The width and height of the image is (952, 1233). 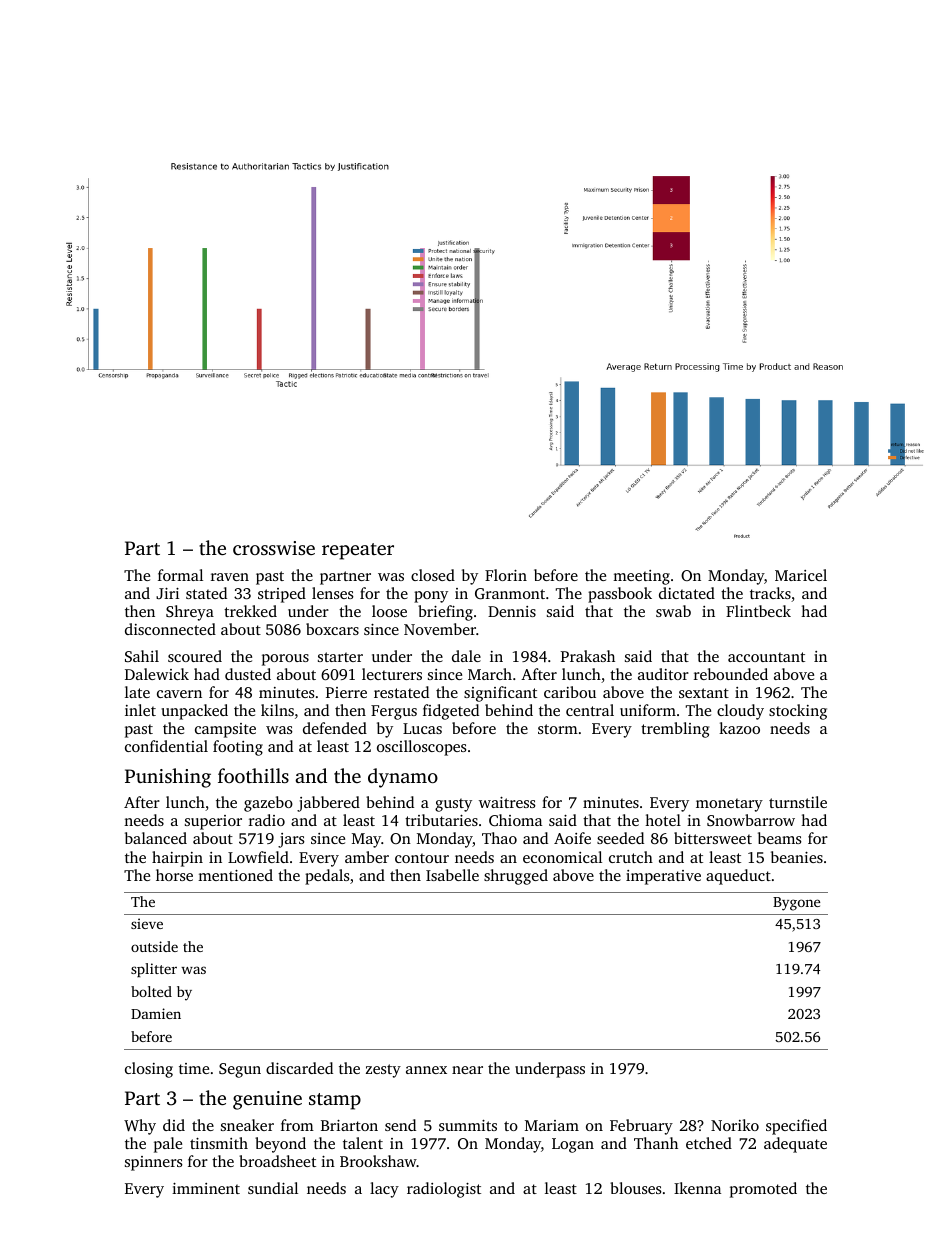 What do you see at coordinates (258, 857) in the image?
I see `Lowfield` at bounding box center [258, 857].
